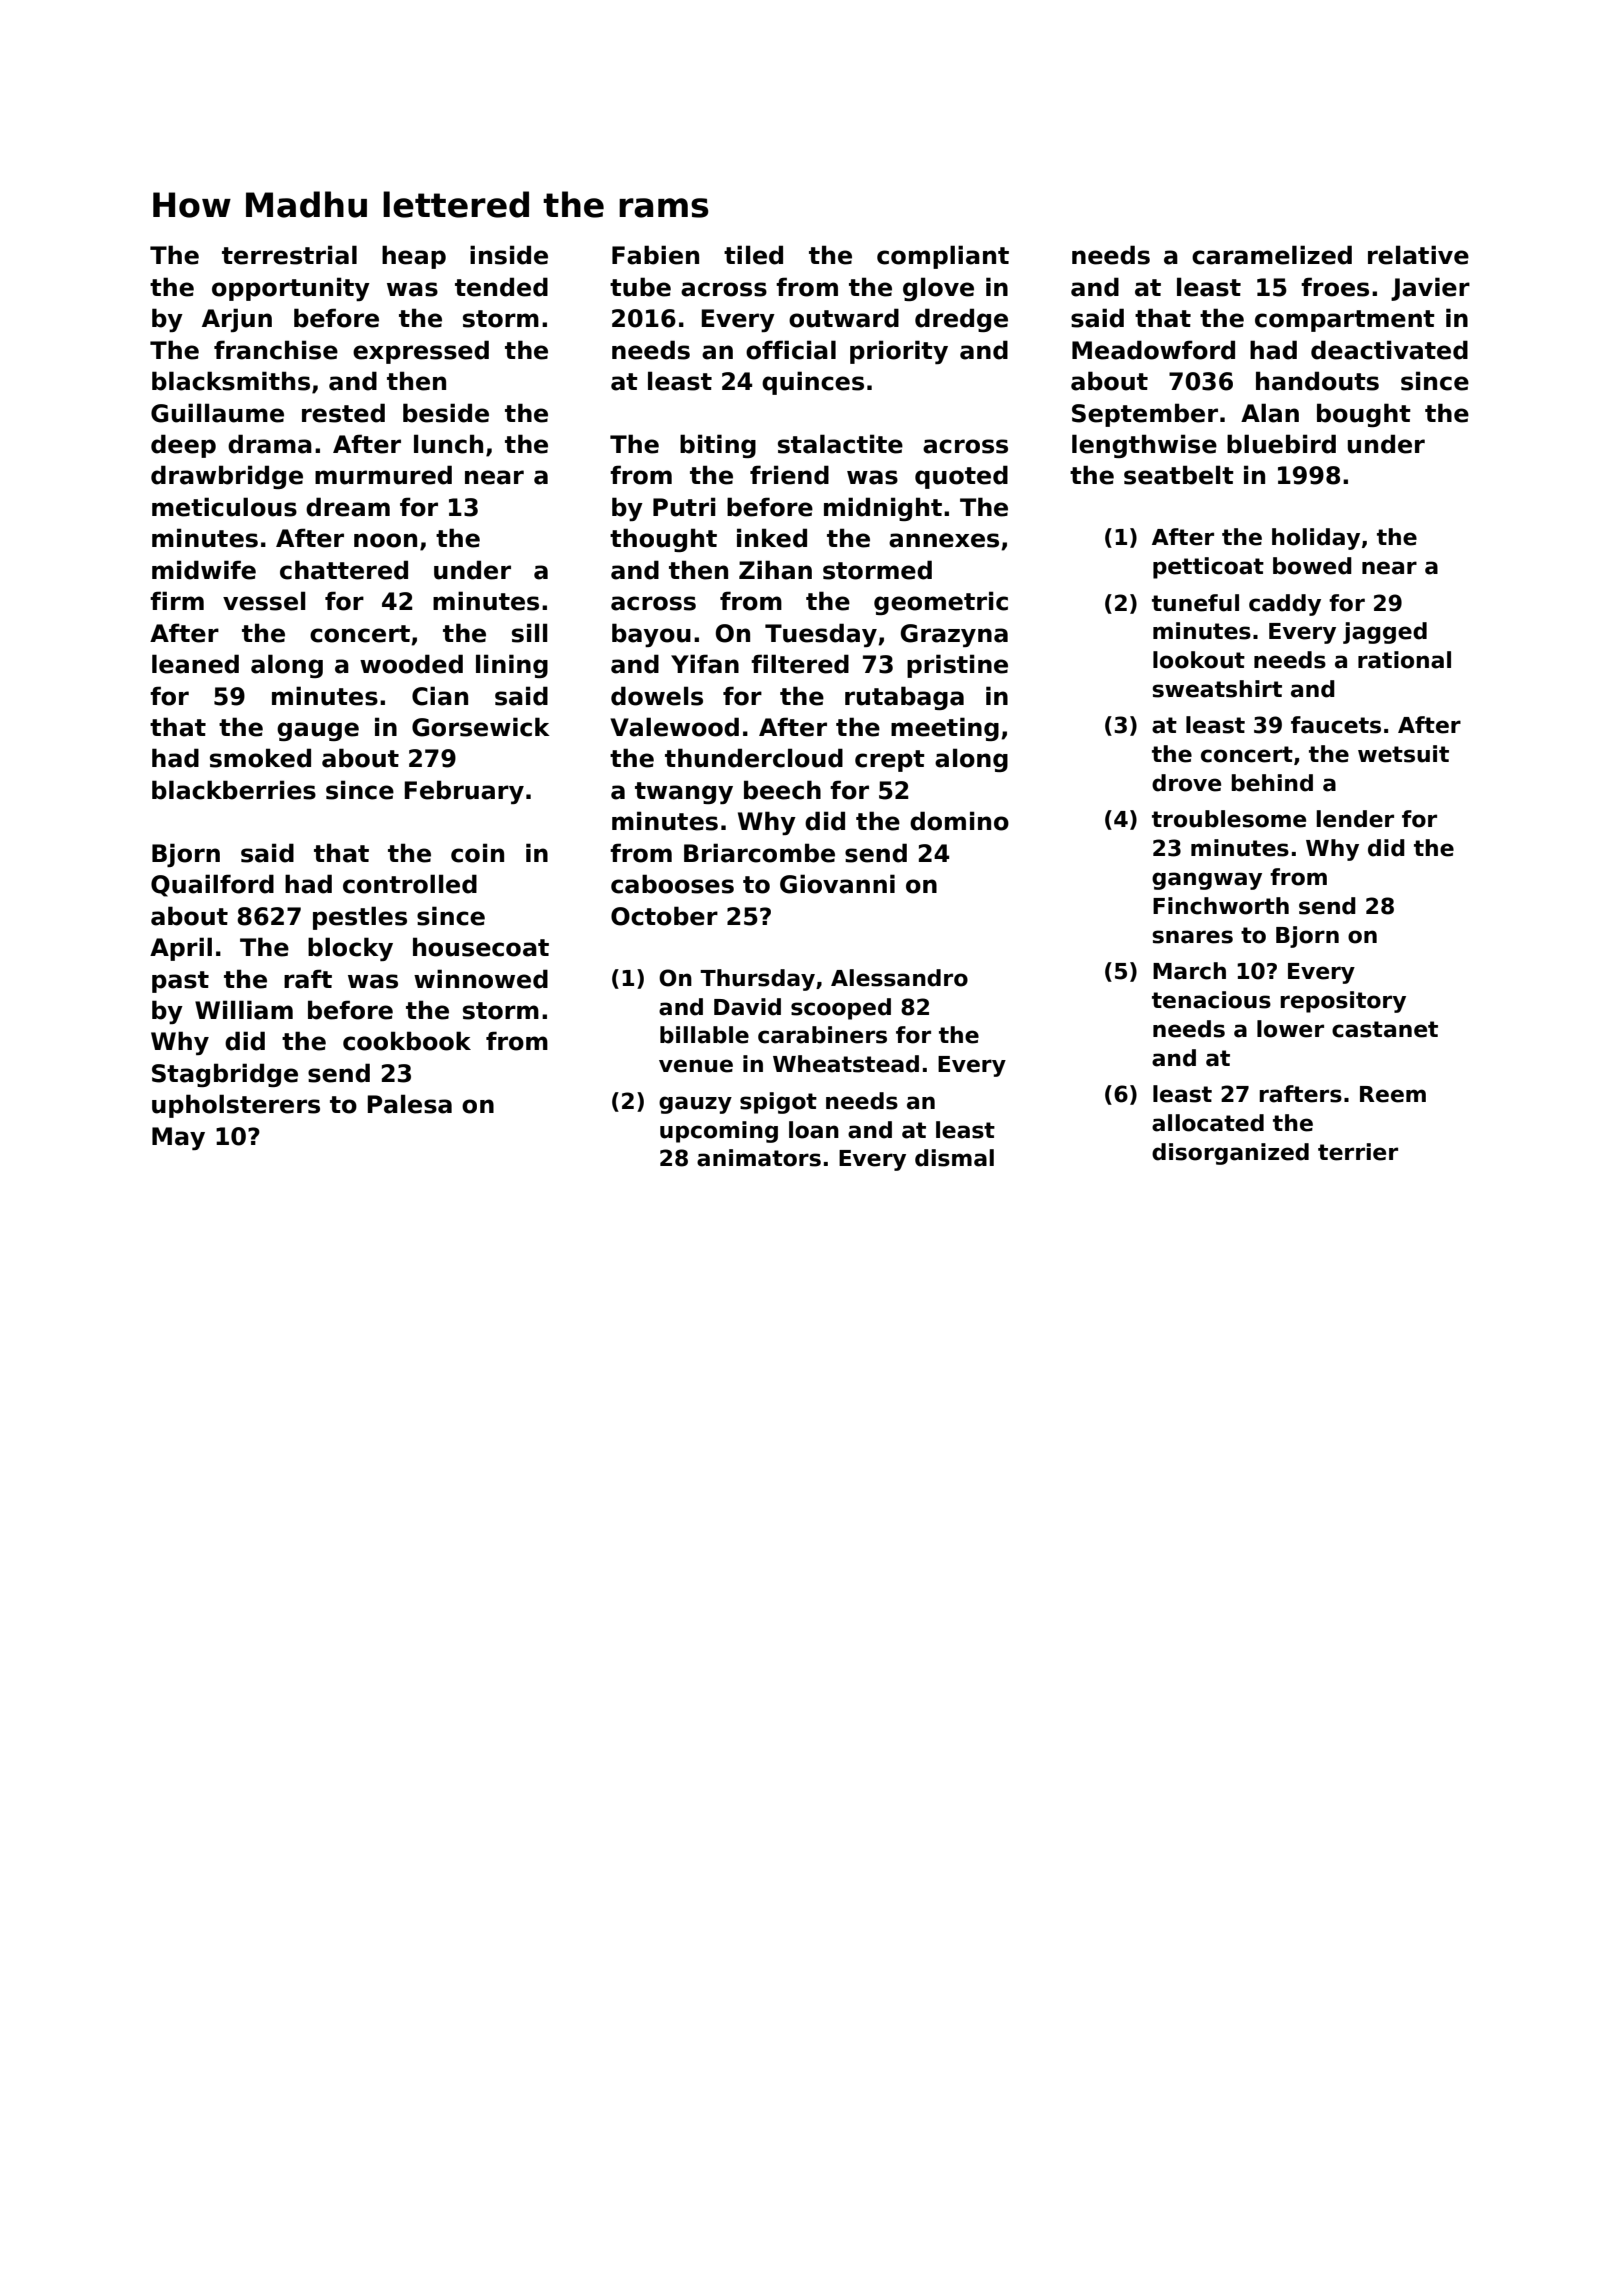  I want to click on stalactite, so click(840, 444).
